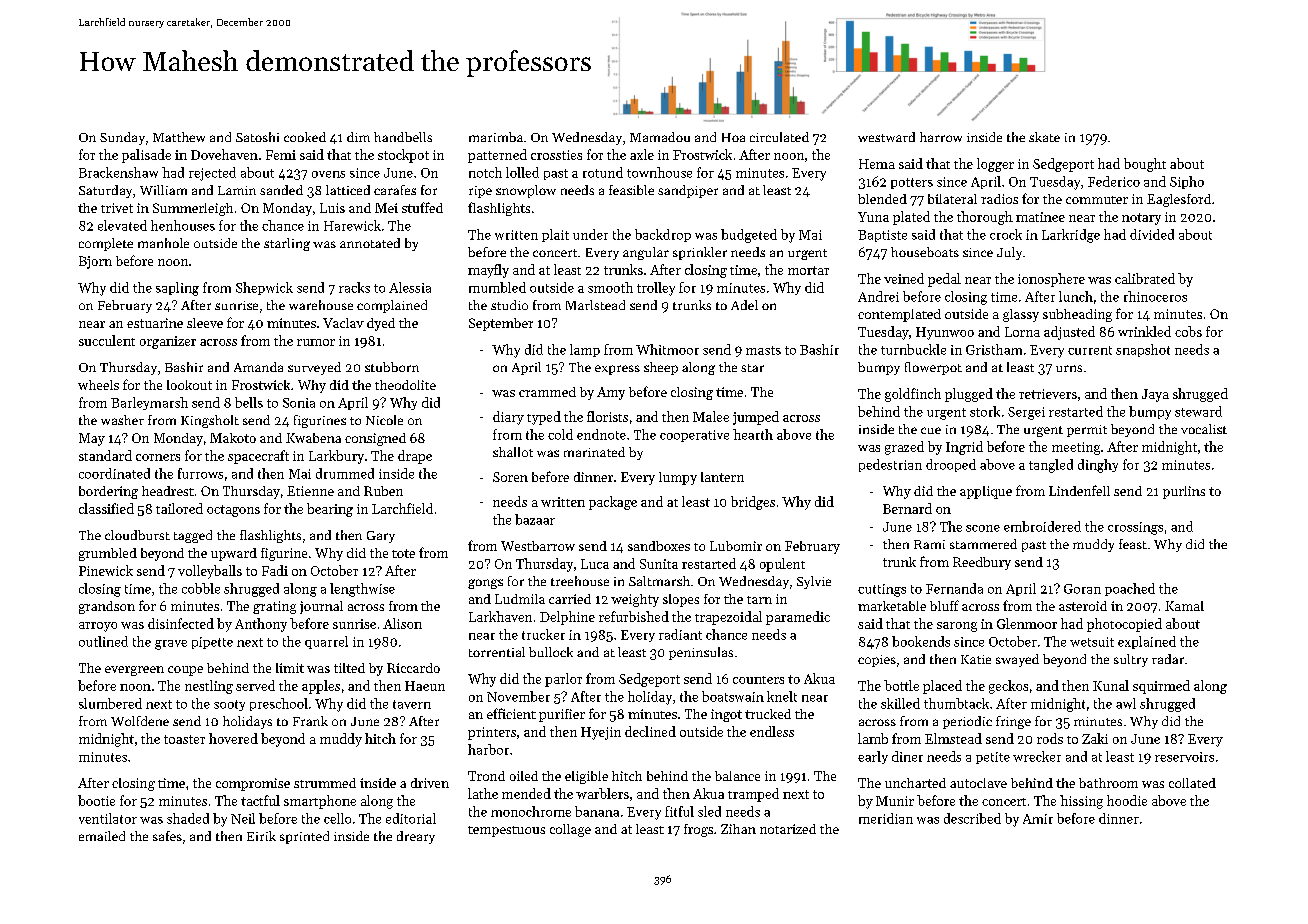  Describe the element at coordinates (403, 553) in the screenshot. I see `tote` at that location.
